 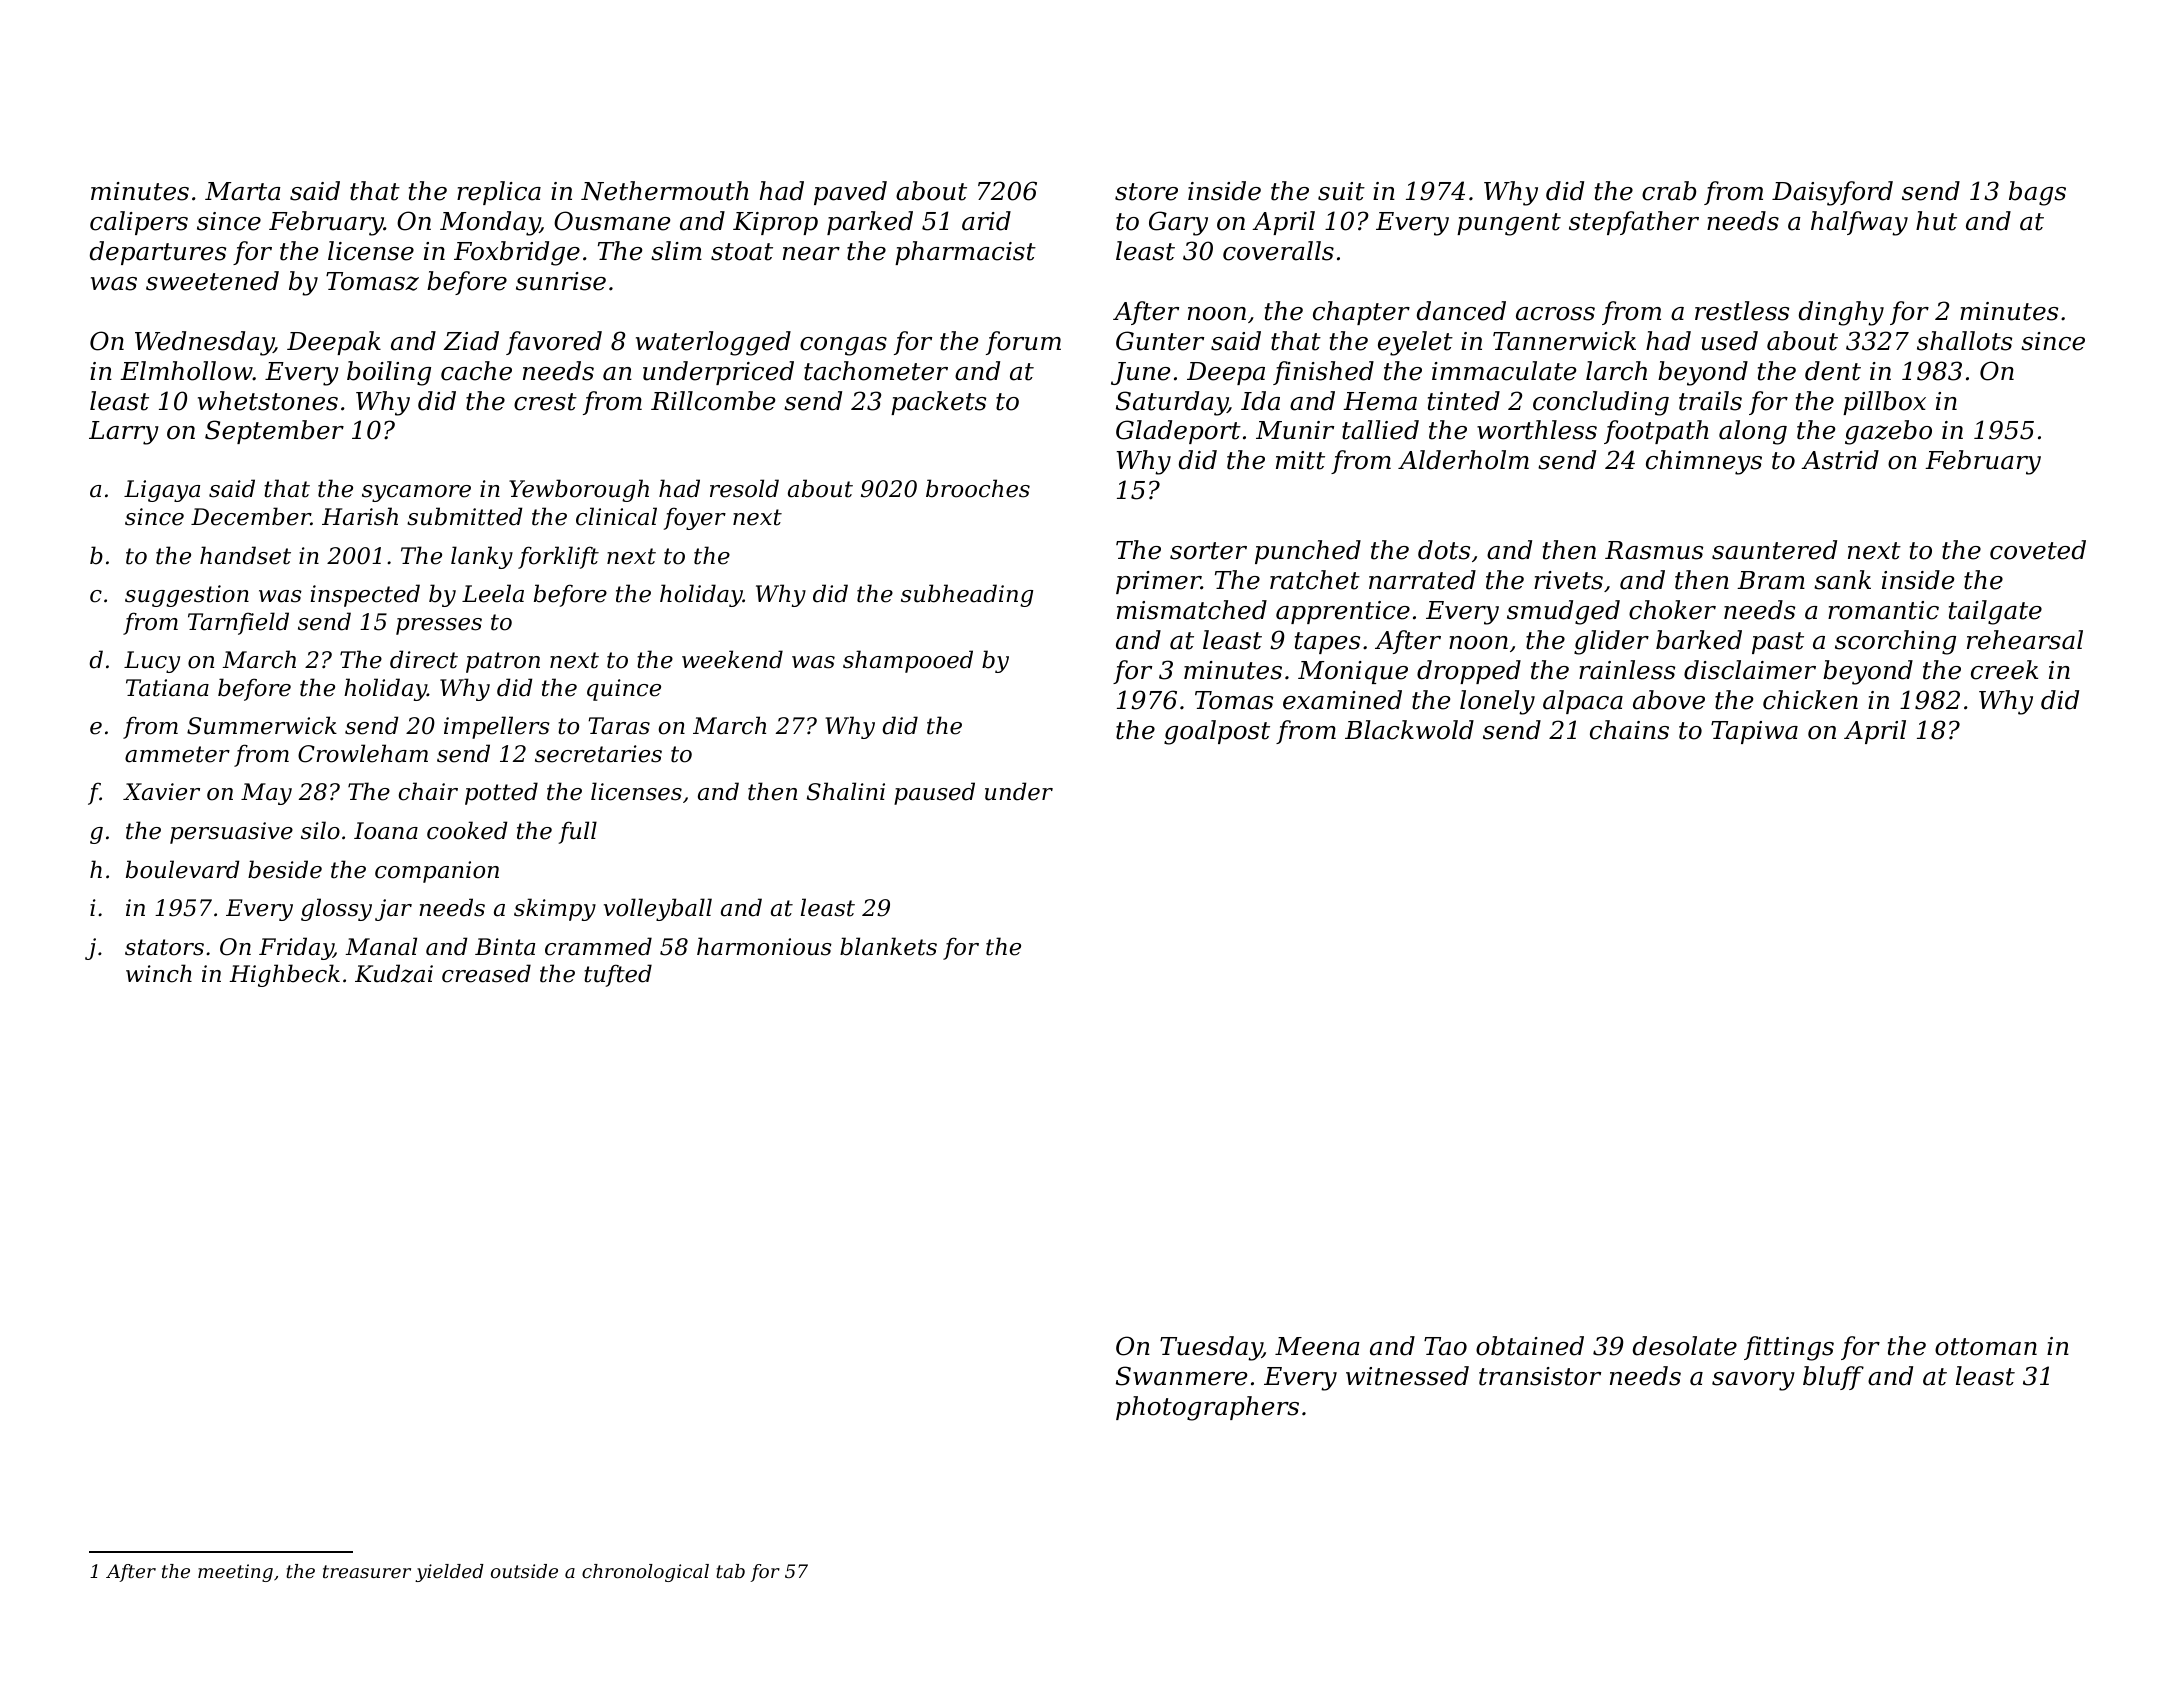 I want to click on chains, so click(x=1629, y=730).
